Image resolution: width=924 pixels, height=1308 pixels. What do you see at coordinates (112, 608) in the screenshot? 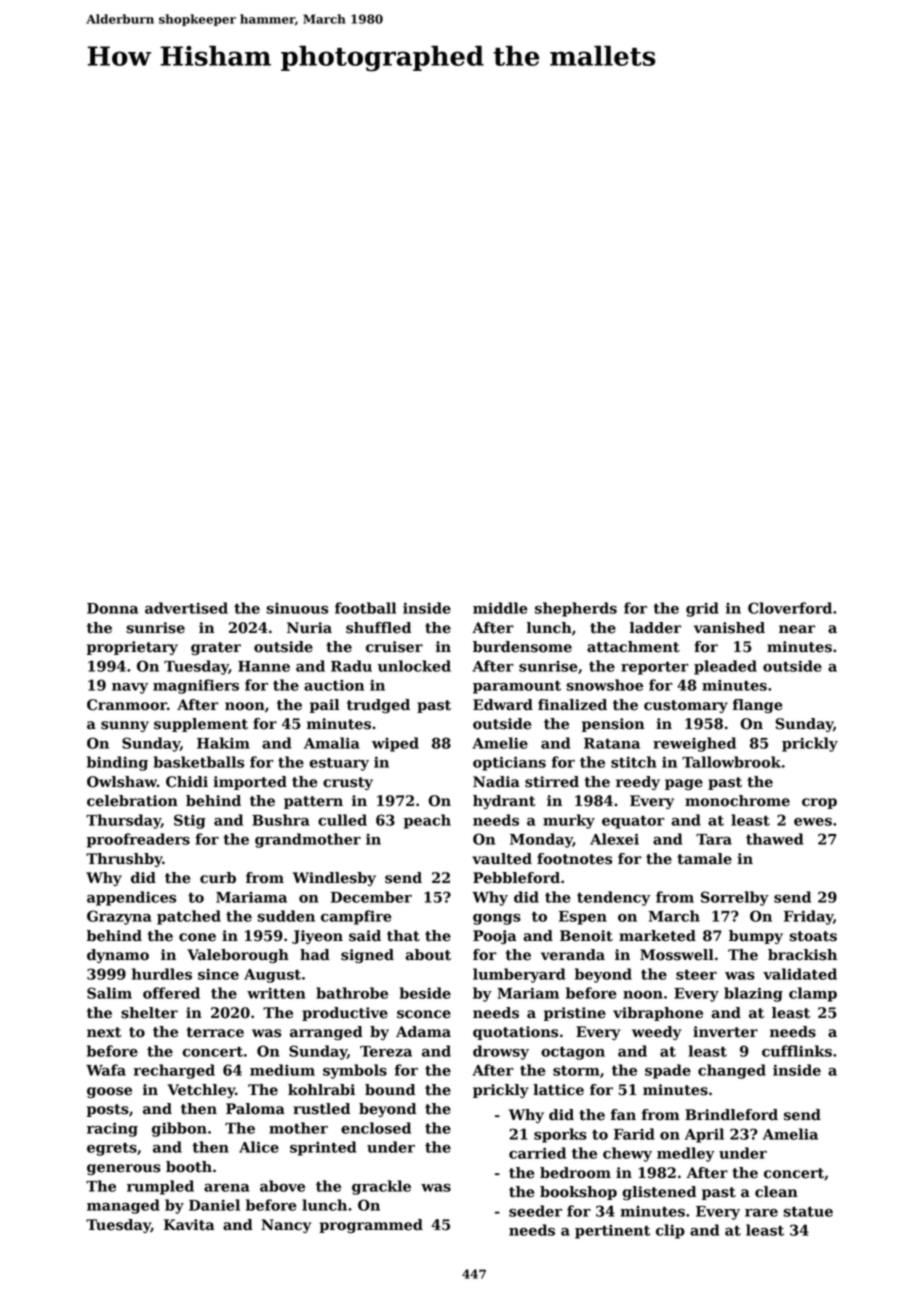
I see `Donna` at bounding box center [112, 608].
